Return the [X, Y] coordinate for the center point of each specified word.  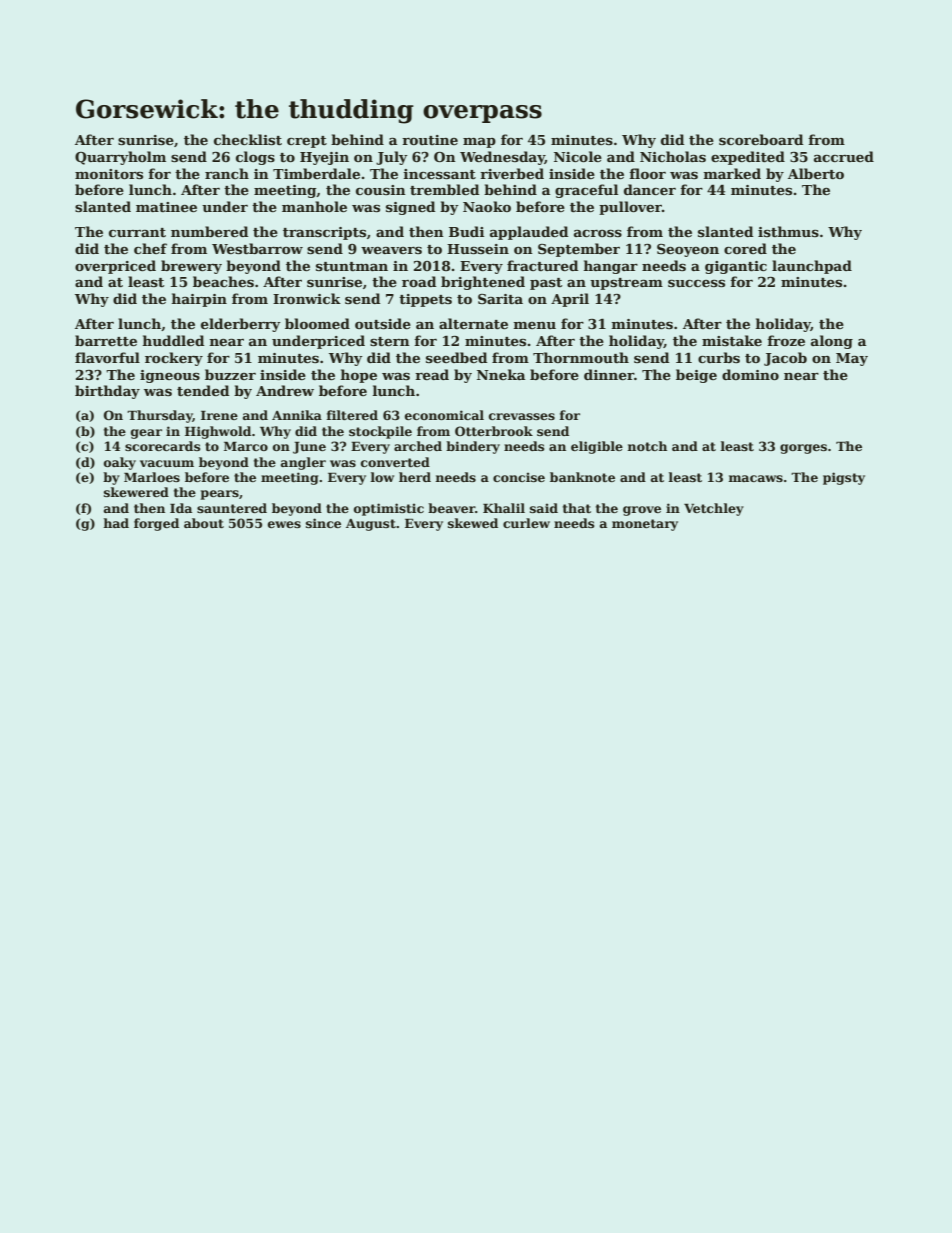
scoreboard [761, 139]
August [371, 525]
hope [359, 376]
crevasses [522, 416]
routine [430, 140]
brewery [191, 267]
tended [203, 390]
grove [642, 511]
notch [647, 446]
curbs [719, 357]
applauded [529, 233]
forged [156, 524]
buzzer [230, 374]
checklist [248, 139]
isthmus [788, 231]
